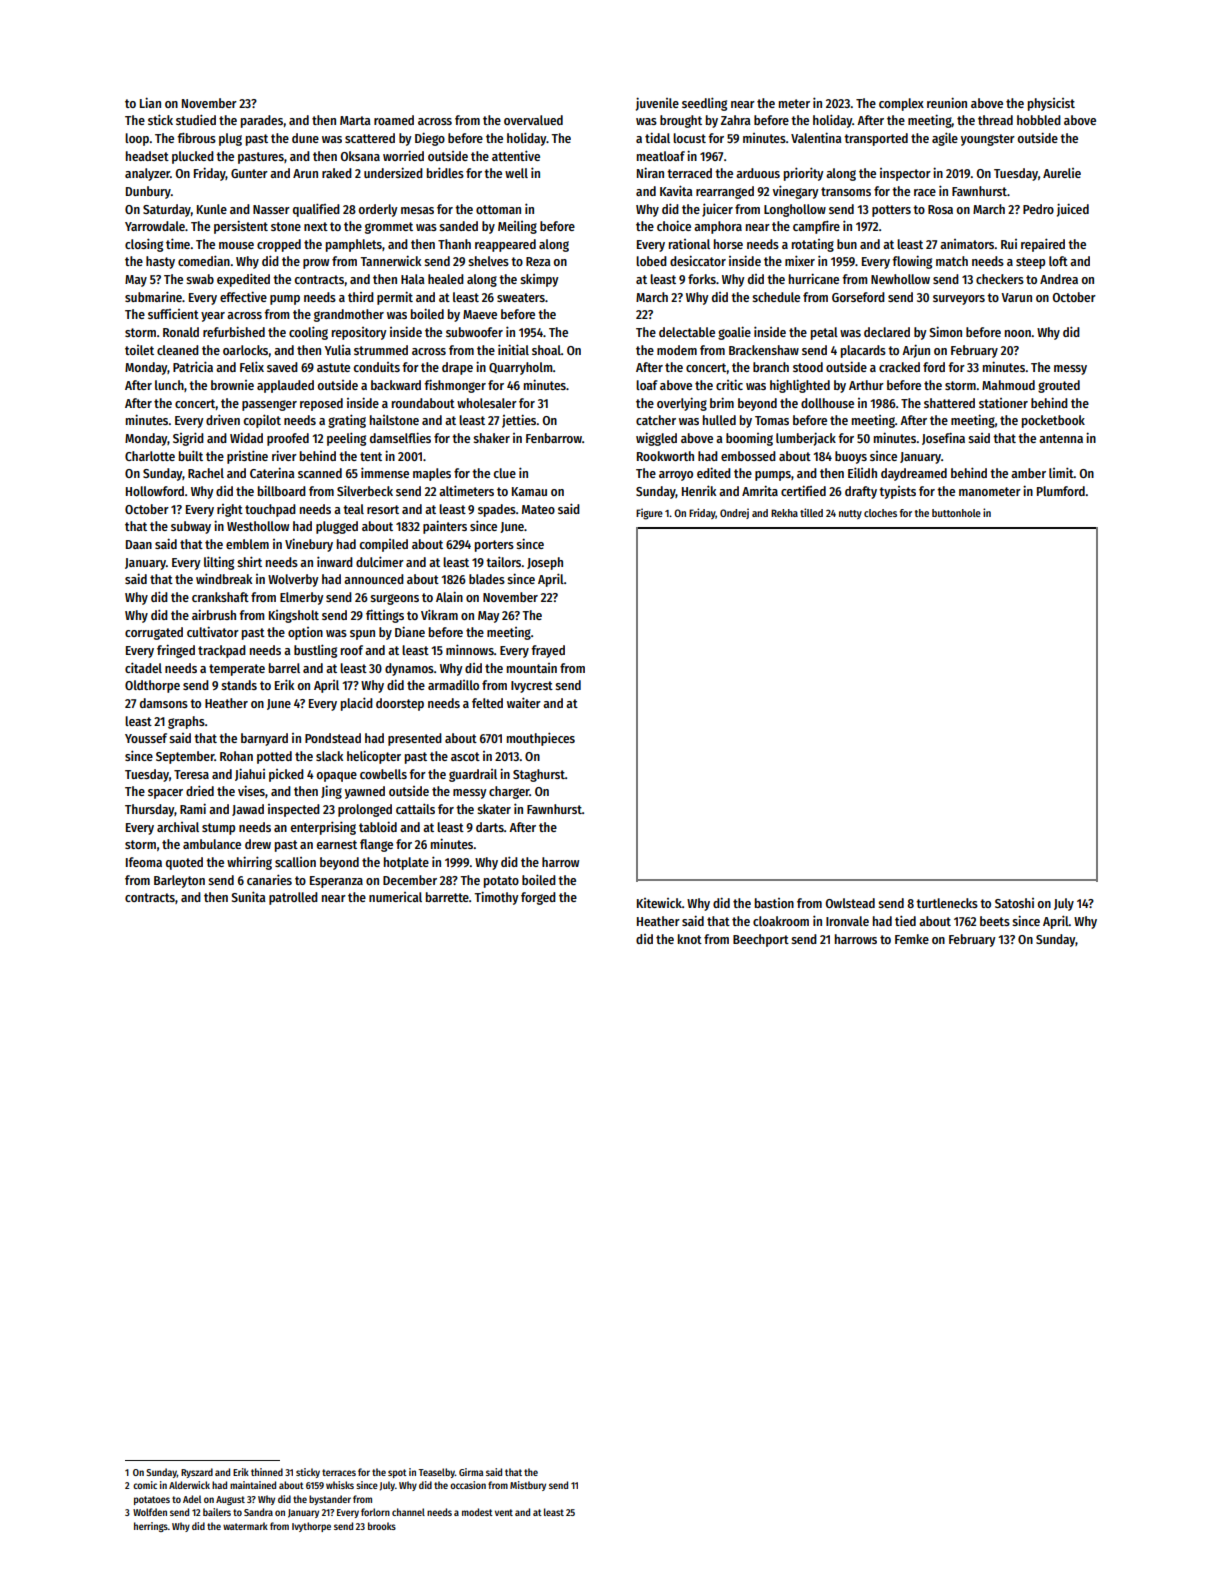 The image size is (1223, 1582). What do you see at coordinates (863, 351) in the screenshot?
I see `placards` at bounding box center [863, 351].
